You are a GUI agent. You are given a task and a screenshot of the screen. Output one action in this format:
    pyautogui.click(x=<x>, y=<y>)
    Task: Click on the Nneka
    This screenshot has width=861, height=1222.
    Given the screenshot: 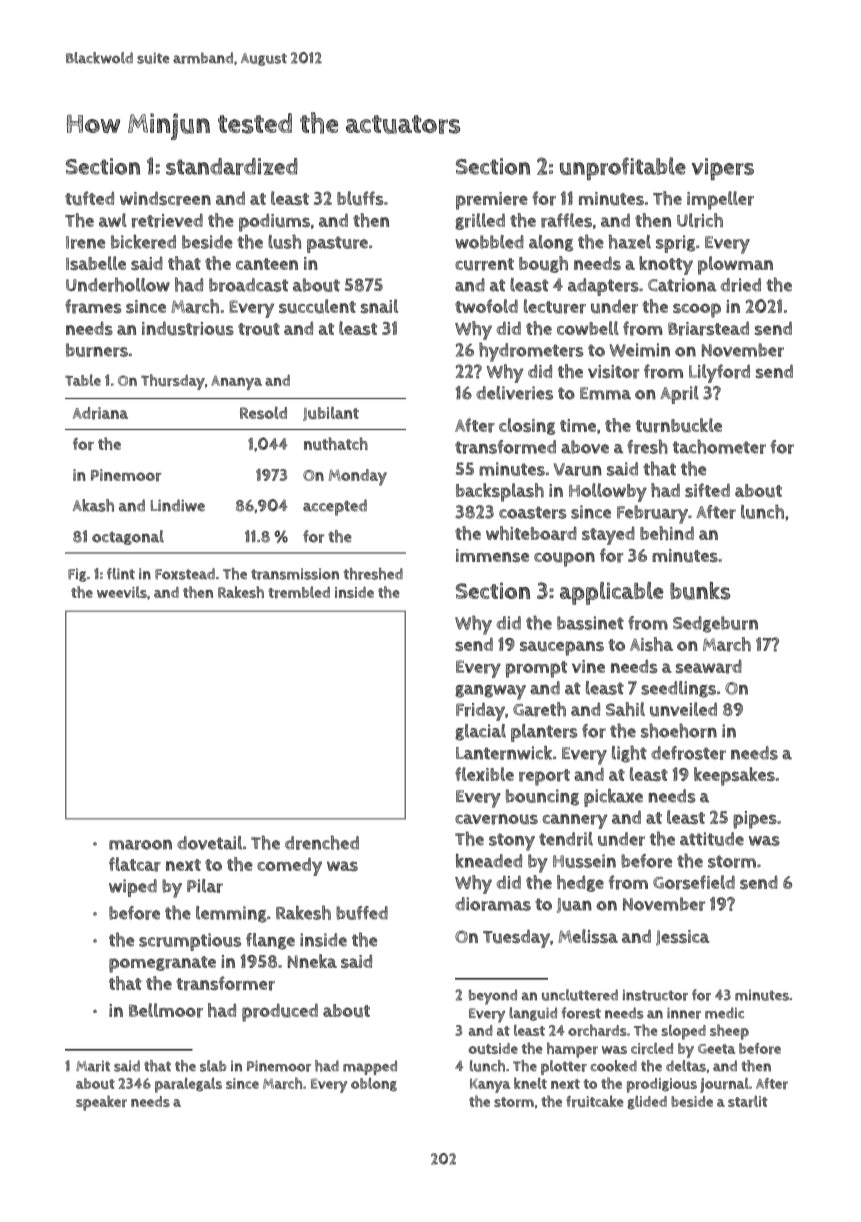 What is the action you would take?
    pyautogui.click(x=312, y=961)
